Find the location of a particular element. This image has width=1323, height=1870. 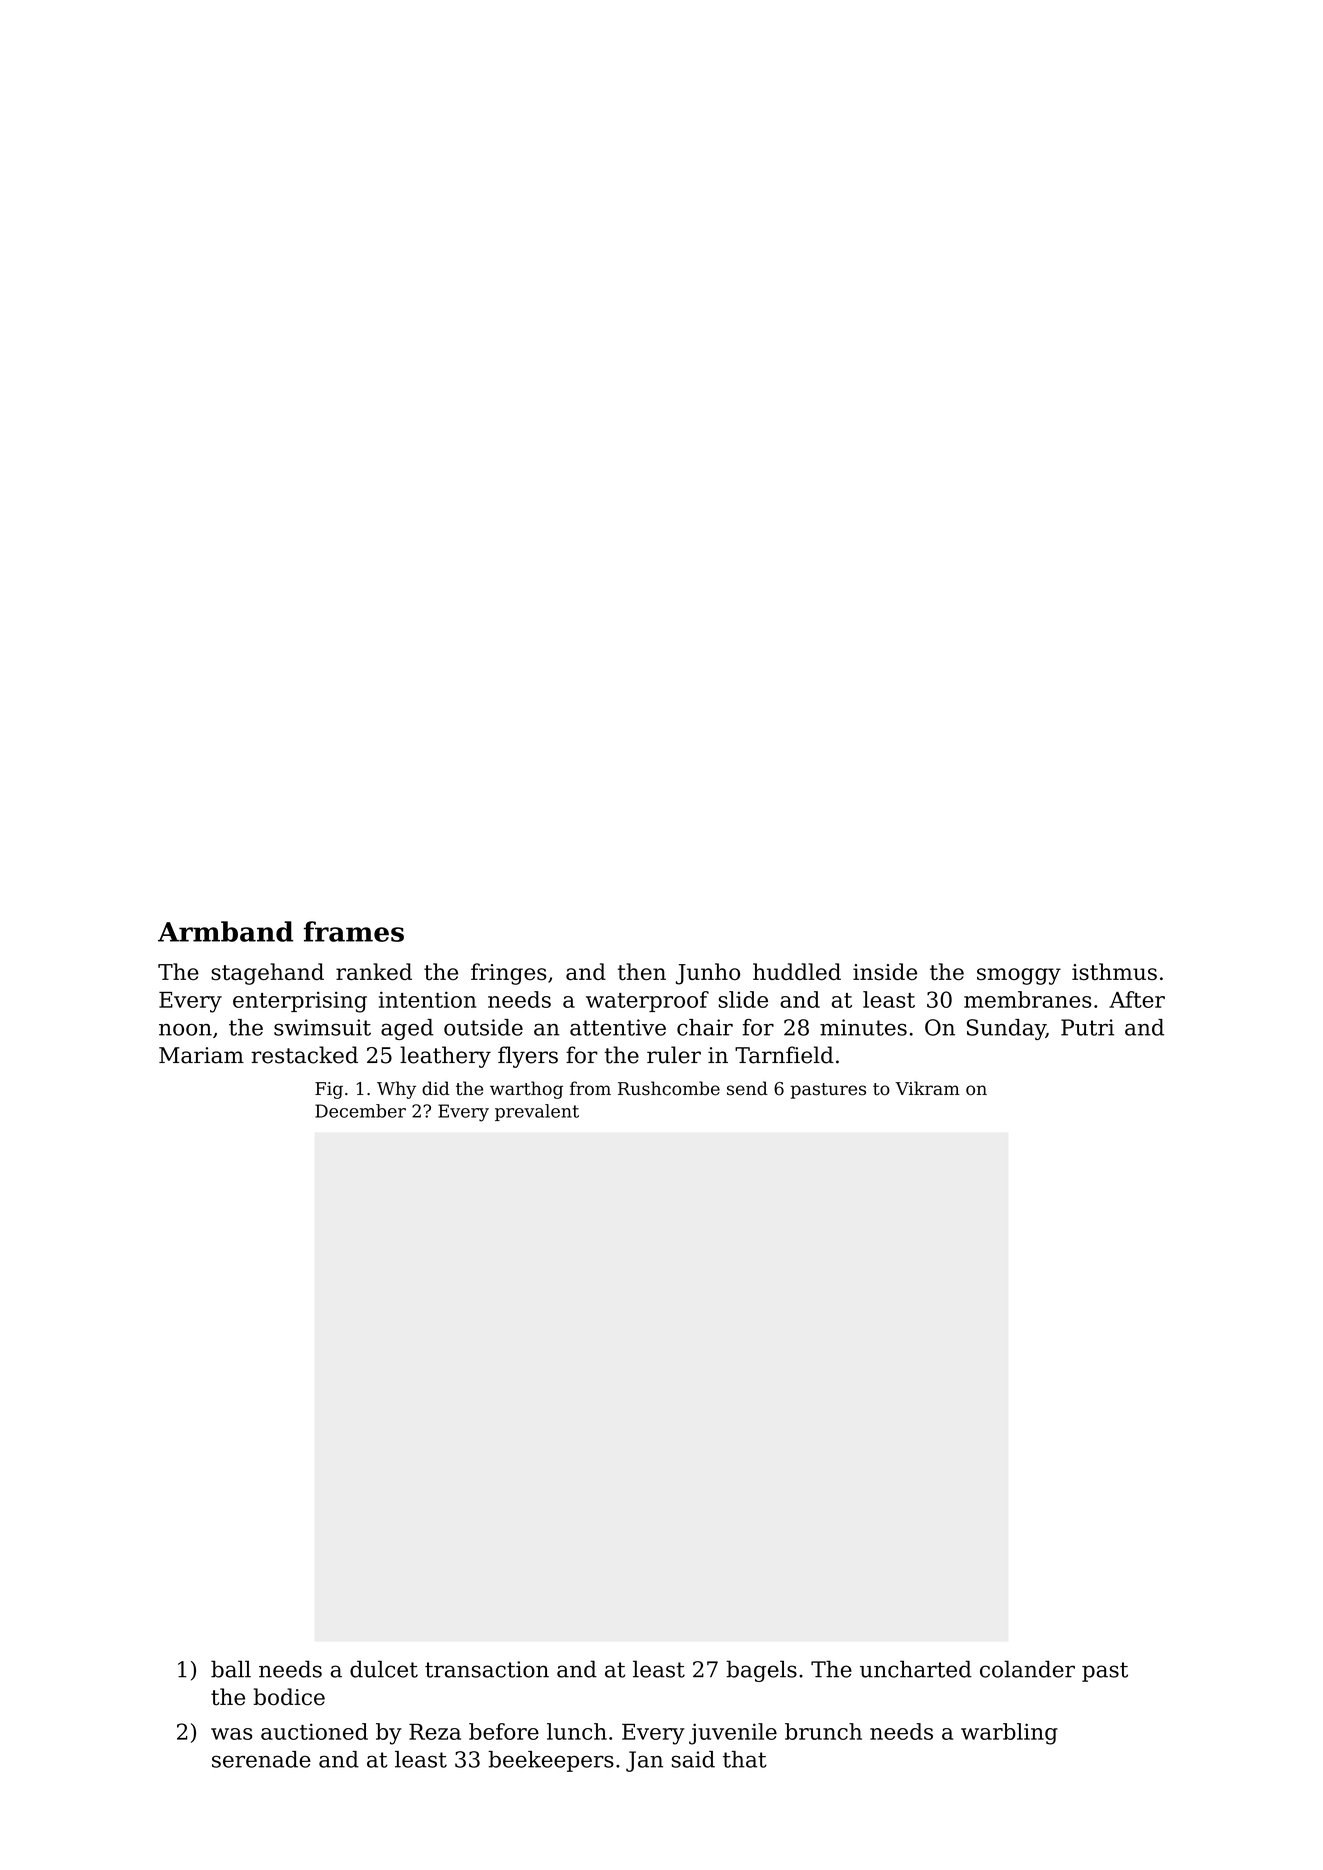

membranes is located at coordinates (1028, 999).
